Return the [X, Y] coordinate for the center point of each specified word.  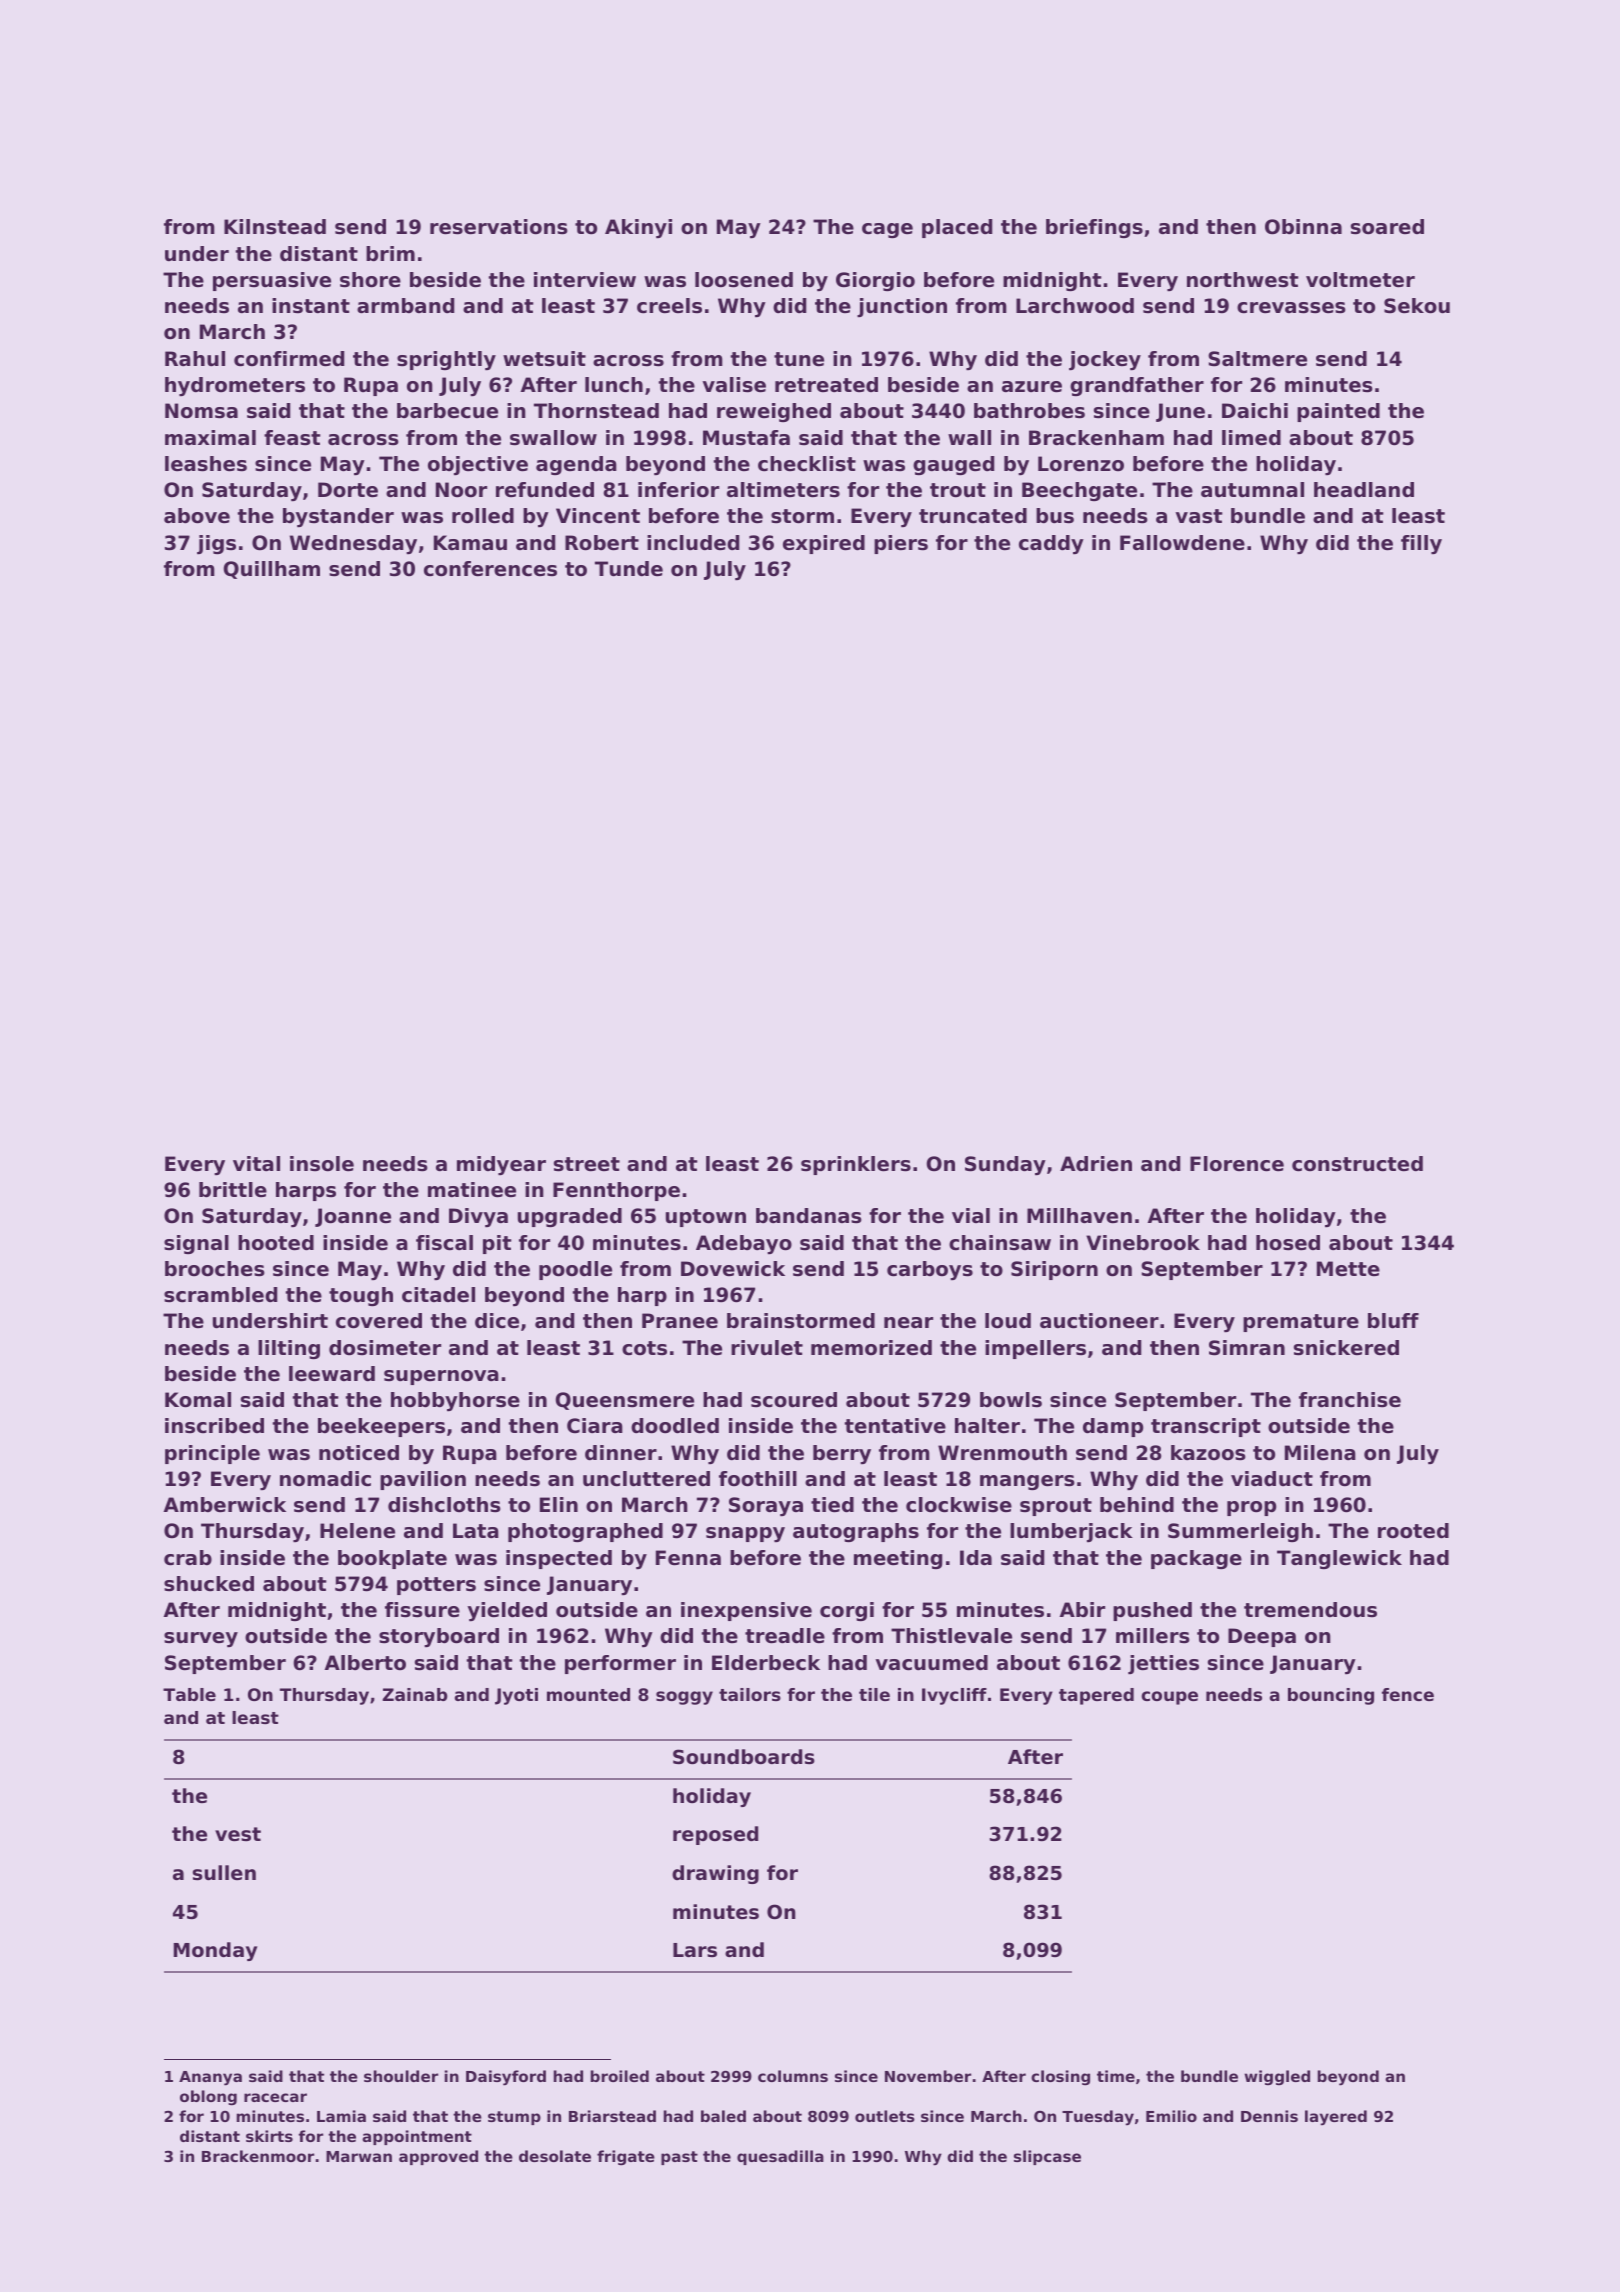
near [908, 1323]
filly [1421, 545]
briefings [1094, 228]
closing [1060, 2078]
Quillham [272, 570]
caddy [1051, 545]
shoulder [401, 2076]
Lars [695, 1950]
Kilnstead [275, 227]
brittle [233, 1190]
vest [238, 1834]
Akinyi [638, 229]
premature [1301, 1323]
